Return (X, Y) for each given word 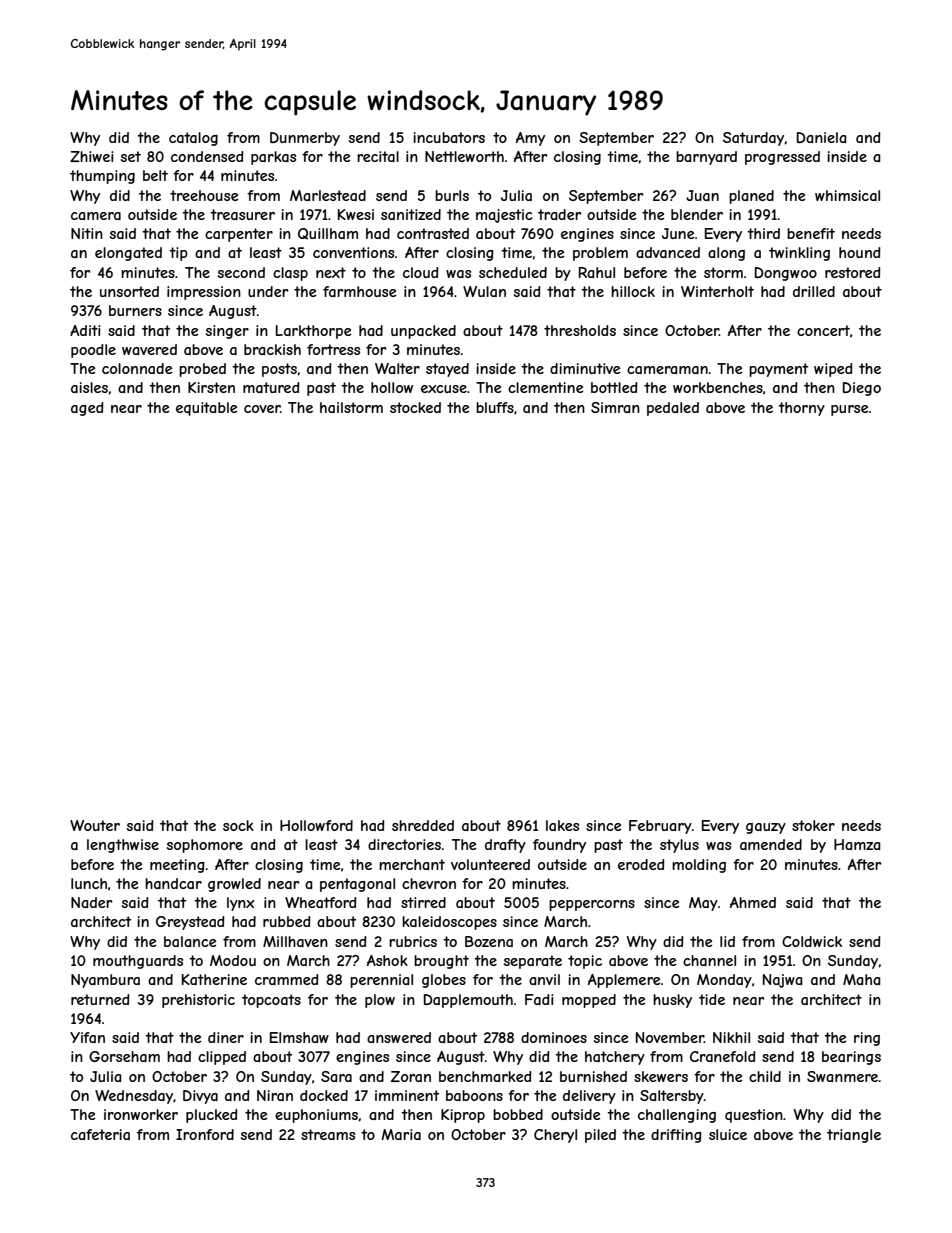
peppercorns (592, 905)
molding (699, 866)
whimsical (847, 195)
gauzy (766, 828)
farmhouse (360, 291)
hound (860, 252)
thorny (801, 409)
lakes (562, 825)
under (268, 291)
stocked (415, 407)
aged (87, 409)
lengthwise (123, 846)
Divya (200, 1097)
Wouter (95, 825)
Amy (530, 139)
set (131, 156)
